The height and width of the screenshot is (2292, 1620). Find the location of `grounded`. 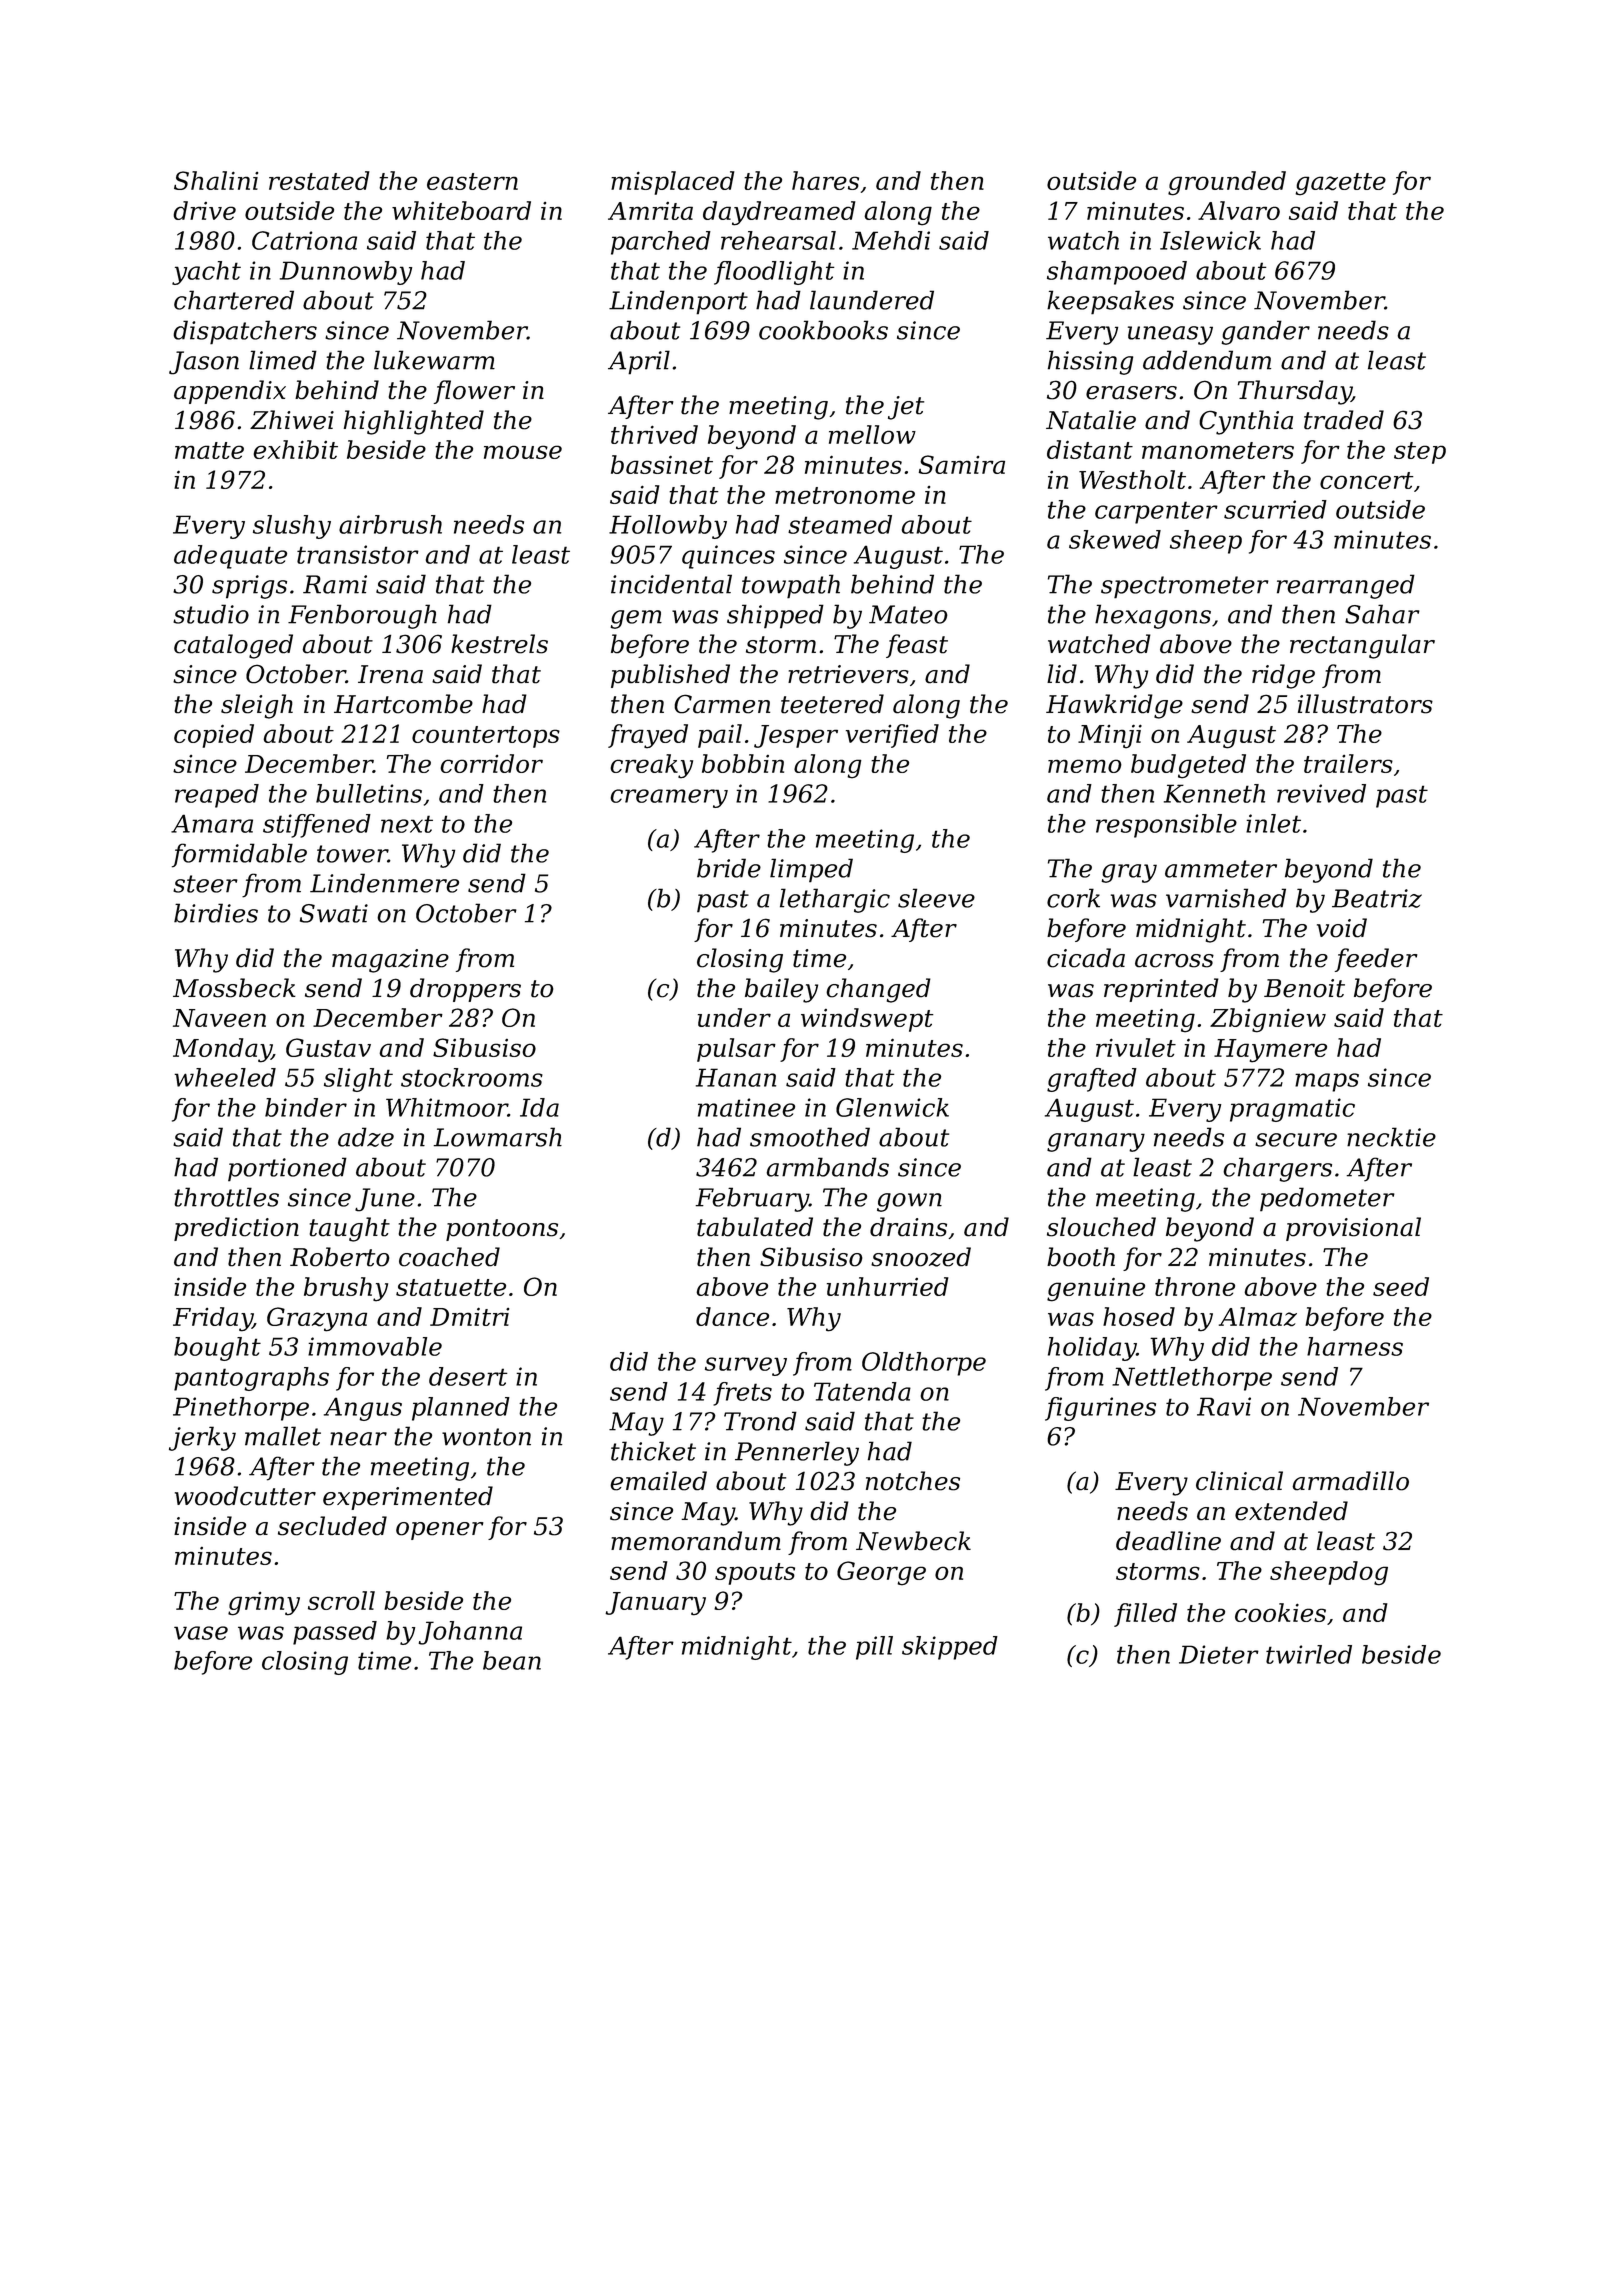

grounded is located at coordinates (1227, 183).
